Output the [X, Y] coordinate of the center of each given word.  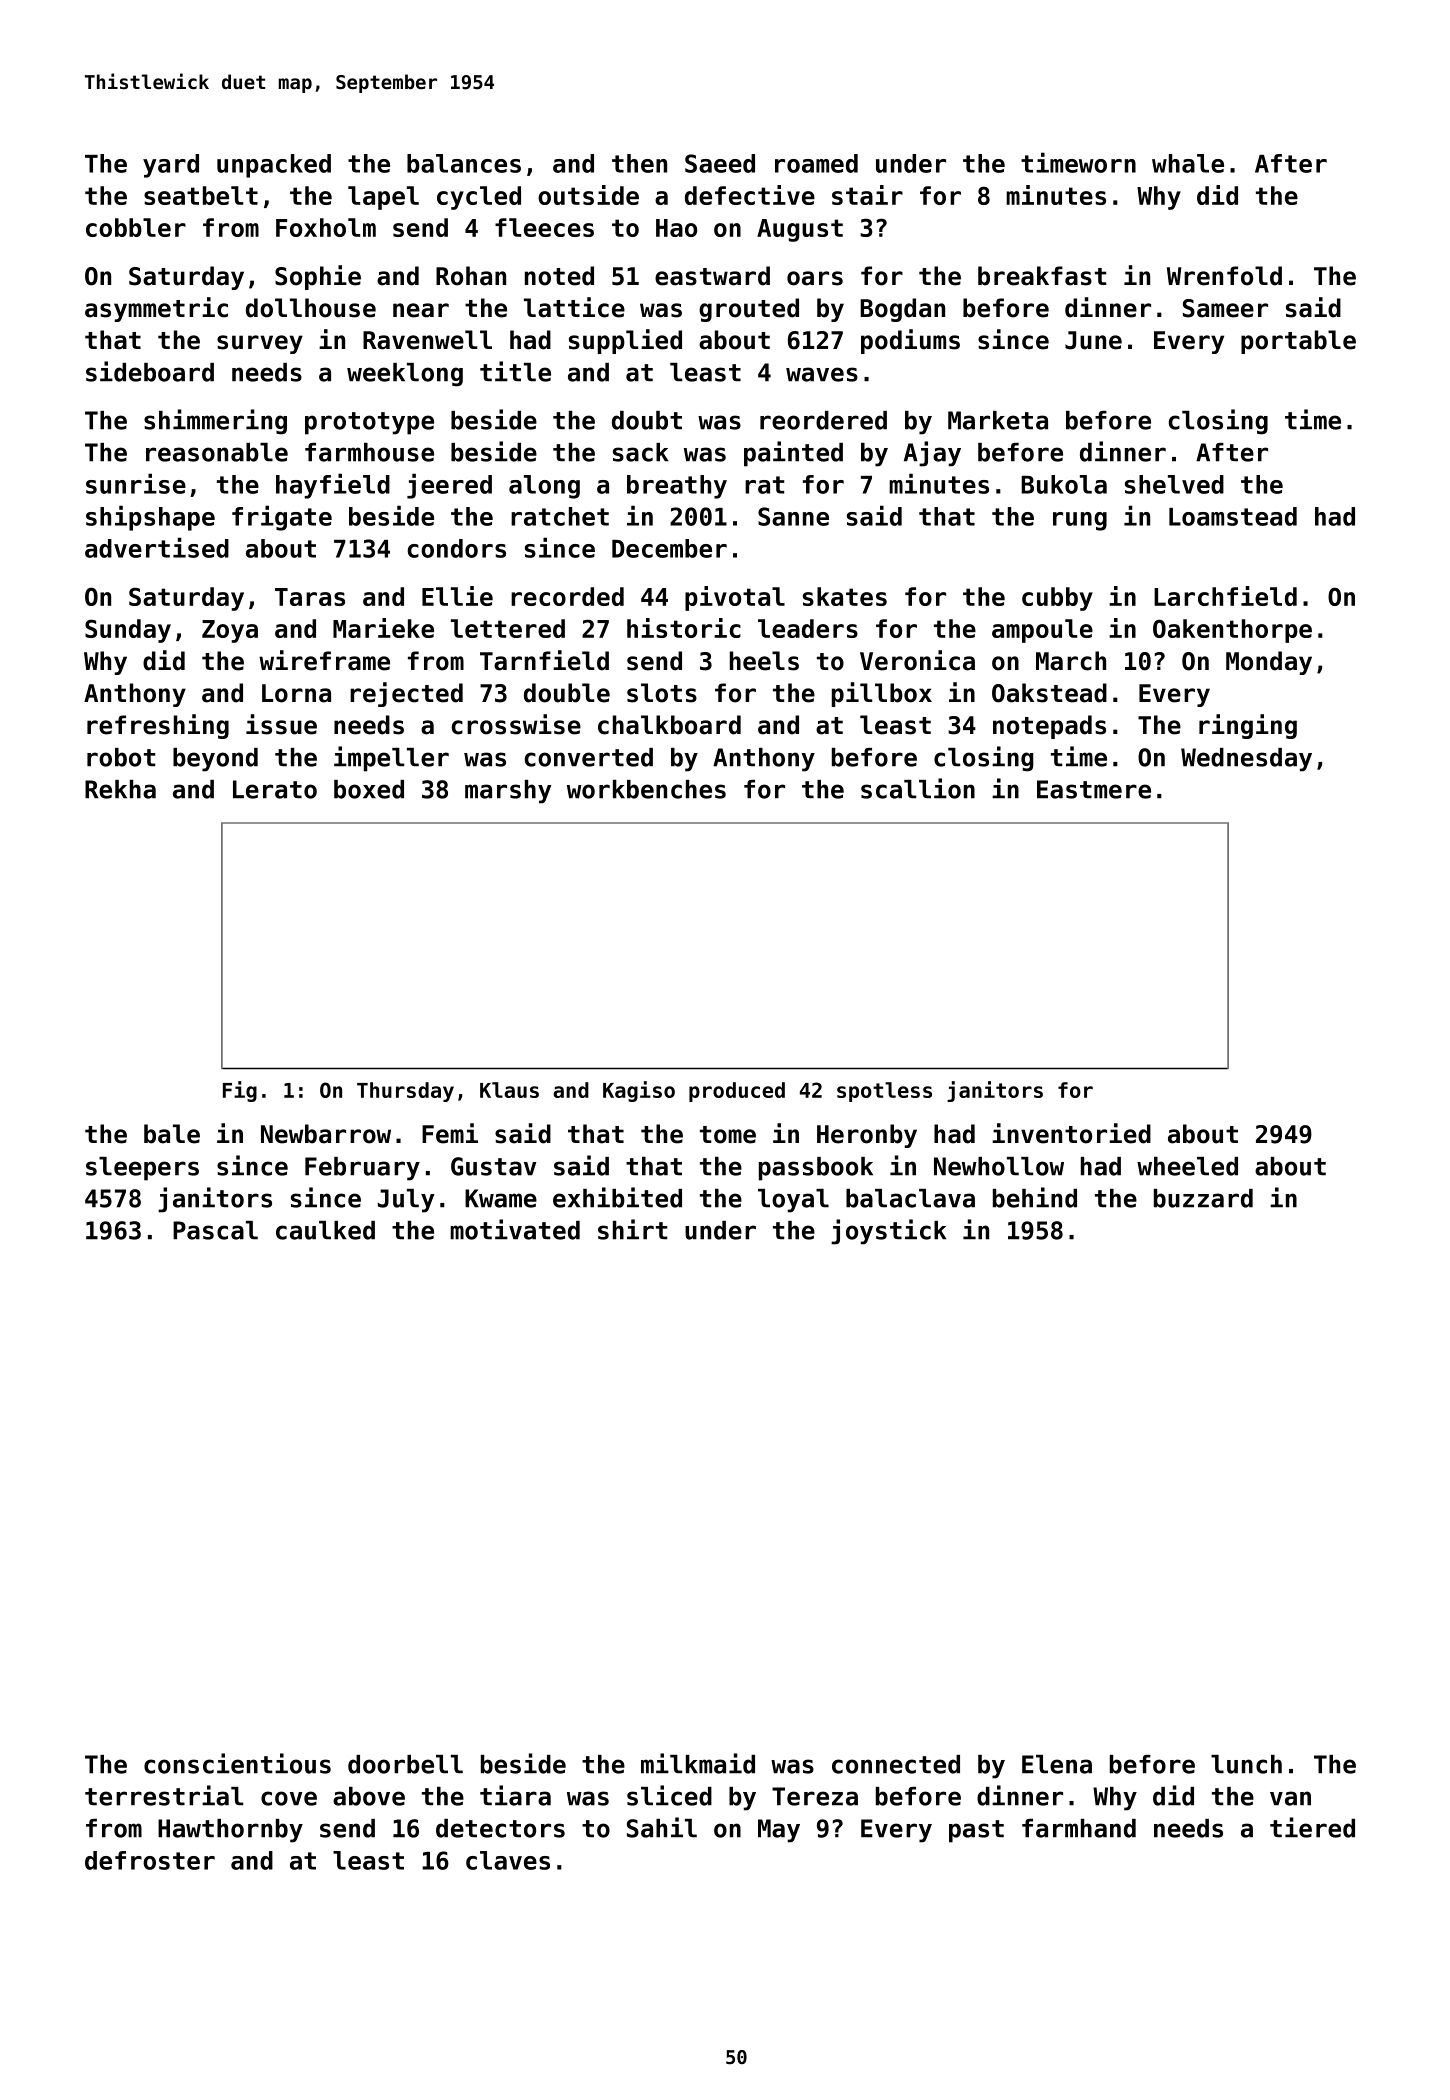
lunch [1246, 1764]
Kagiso [639, 1091]
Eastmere [1094, 789]
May [779, 1831]
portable [1298, 342]
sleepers [142, 1169]
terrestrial [164, 1795]
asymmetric [156, 309]
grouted [749, 310]
